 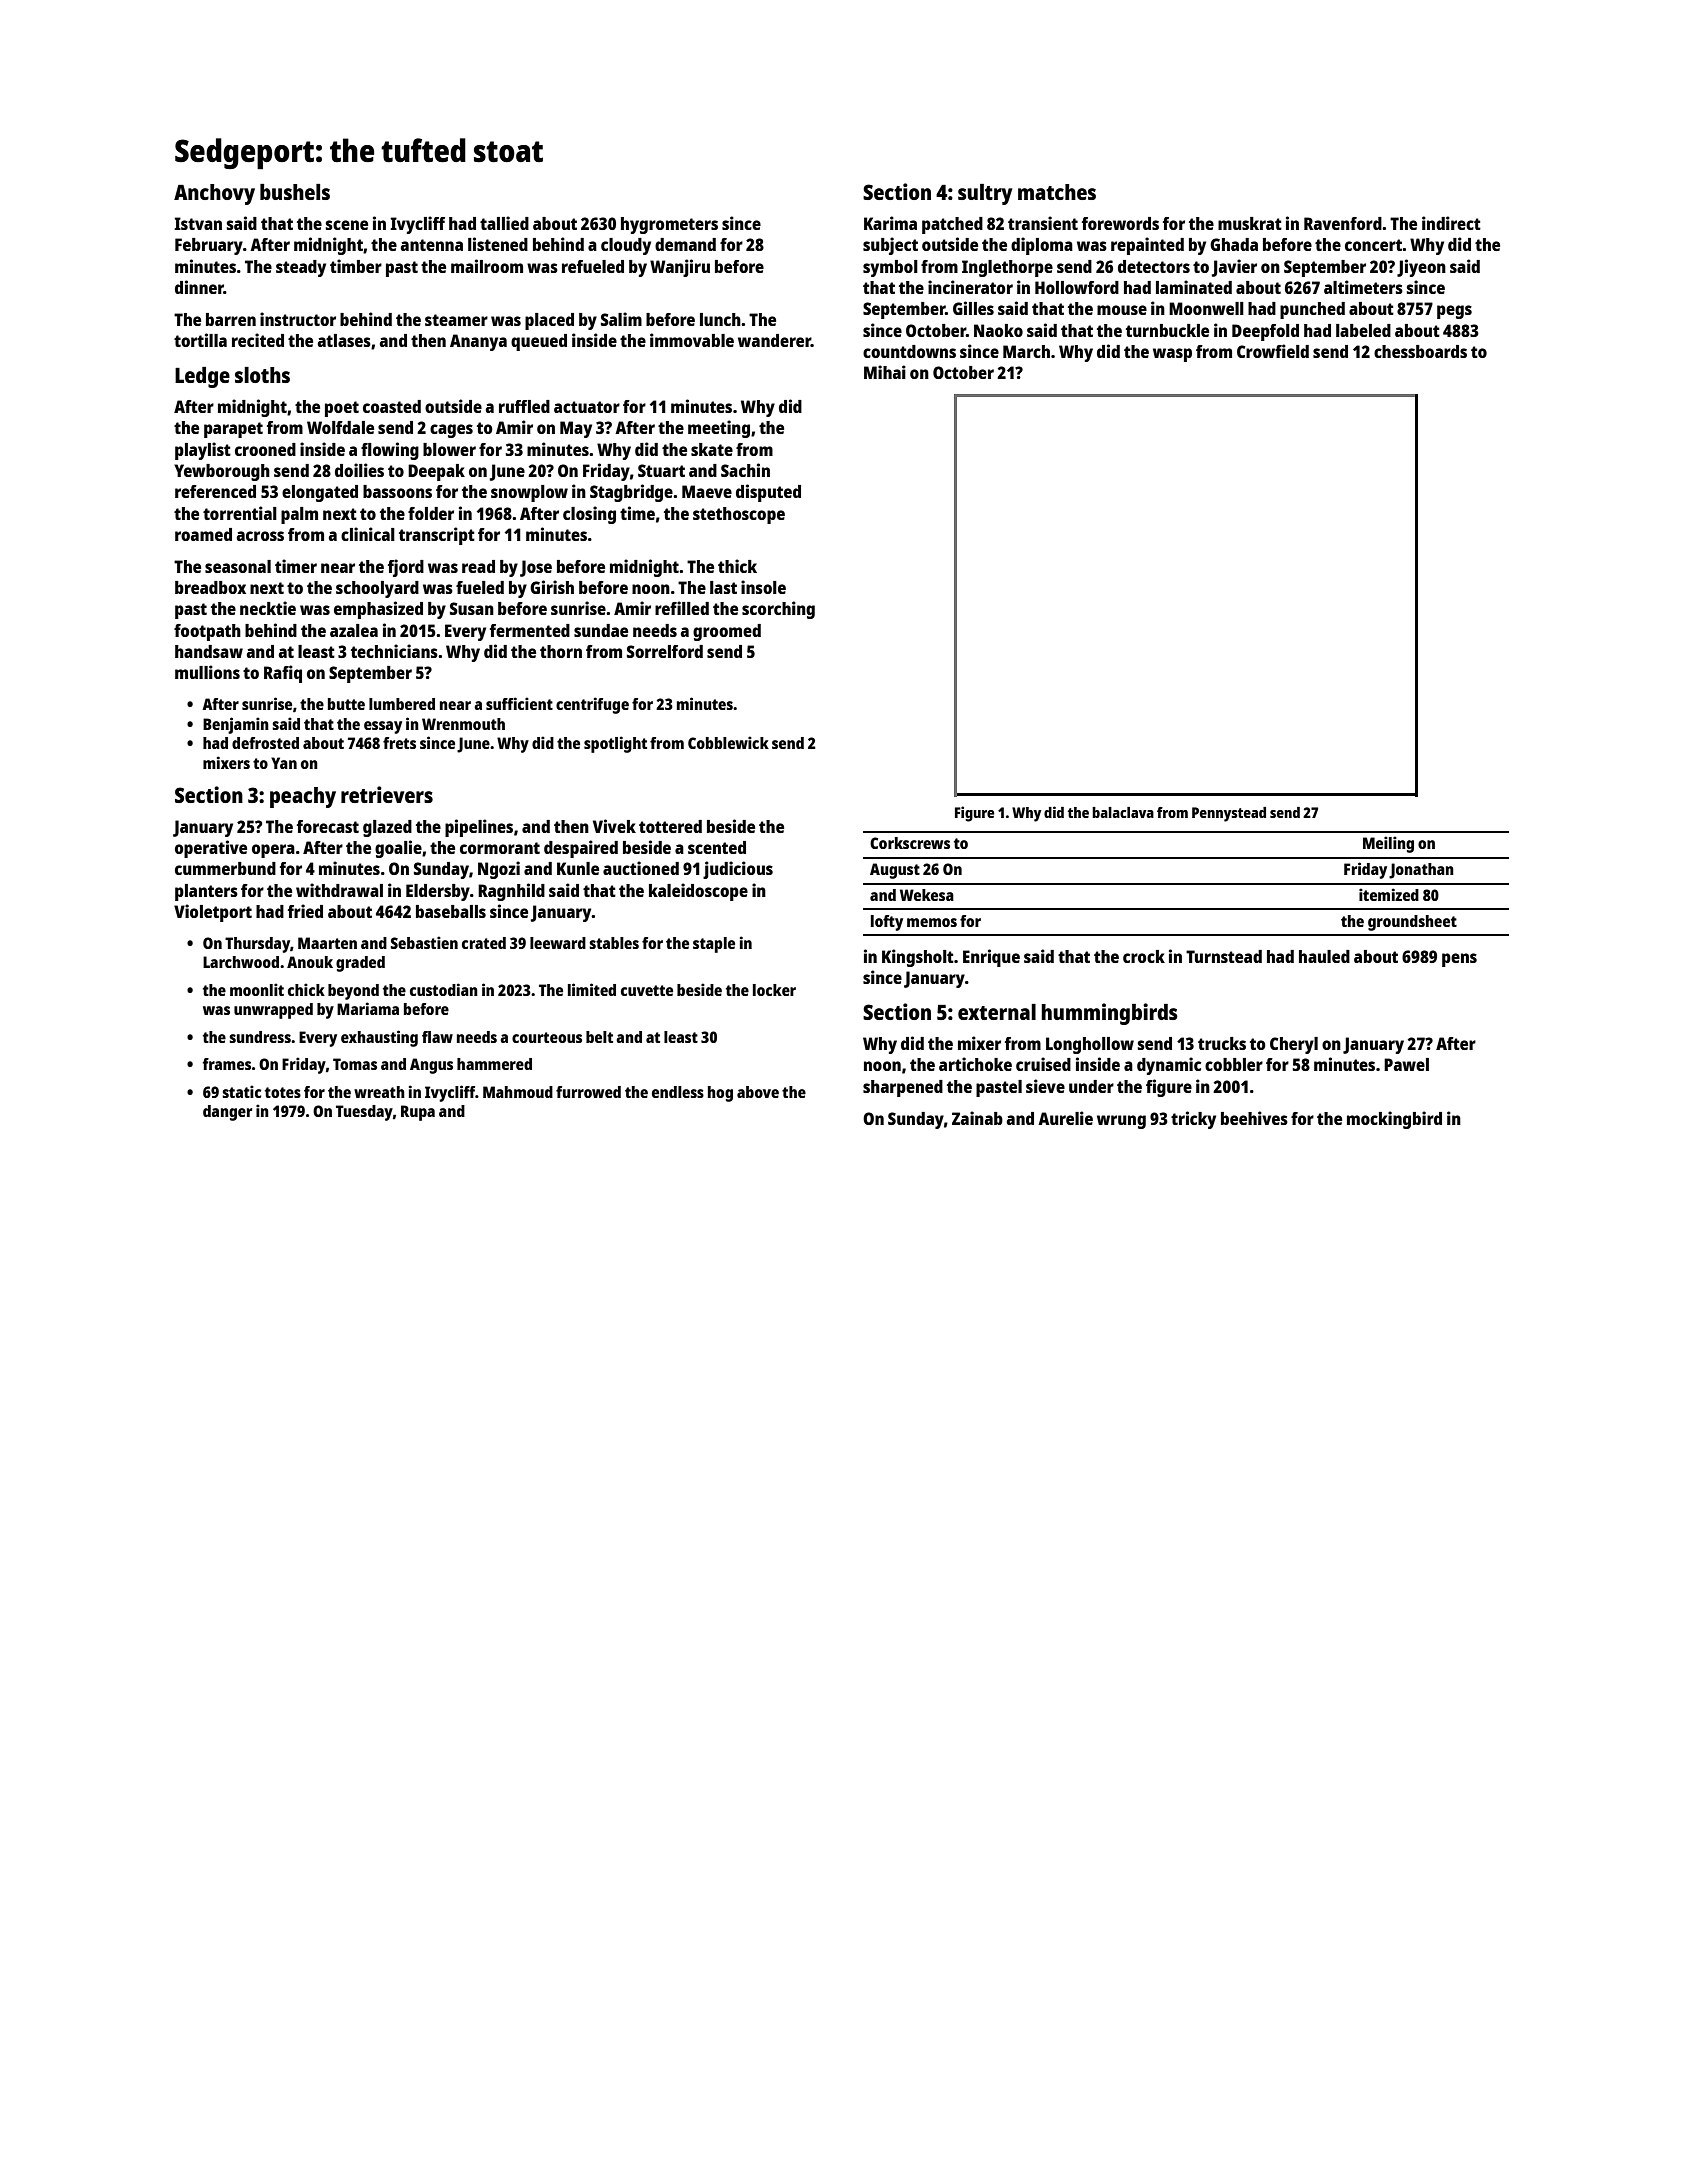 I want to click on courteous, so click(x=547, y=1037).
